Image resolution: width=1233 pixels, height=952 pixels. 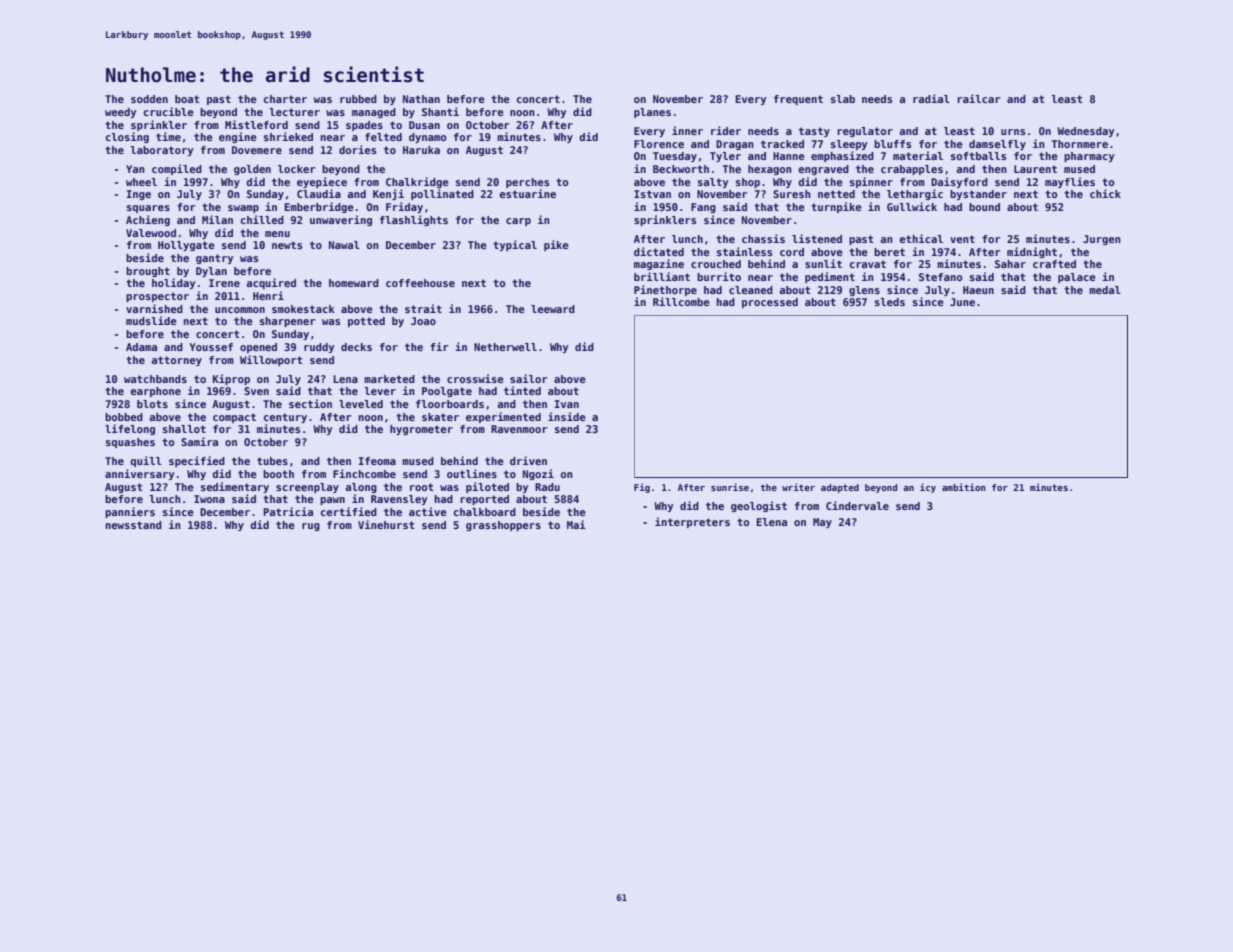 What do you see at coordinates (692, 522) in the document?
I see `interpreters` at bounding box center [692, 522].
